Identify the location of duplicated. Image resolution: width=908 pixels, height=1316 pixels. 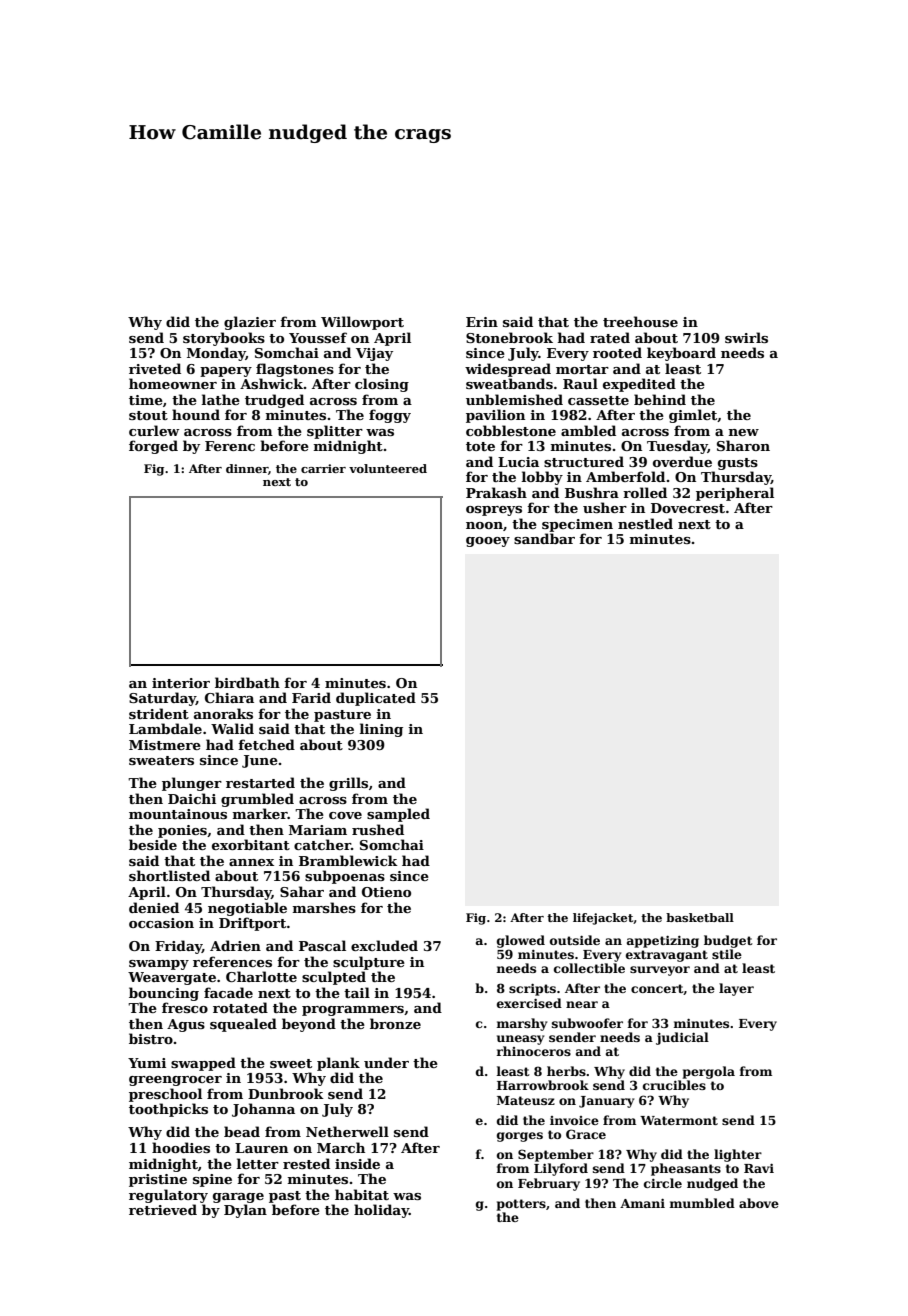
(376, 699).
